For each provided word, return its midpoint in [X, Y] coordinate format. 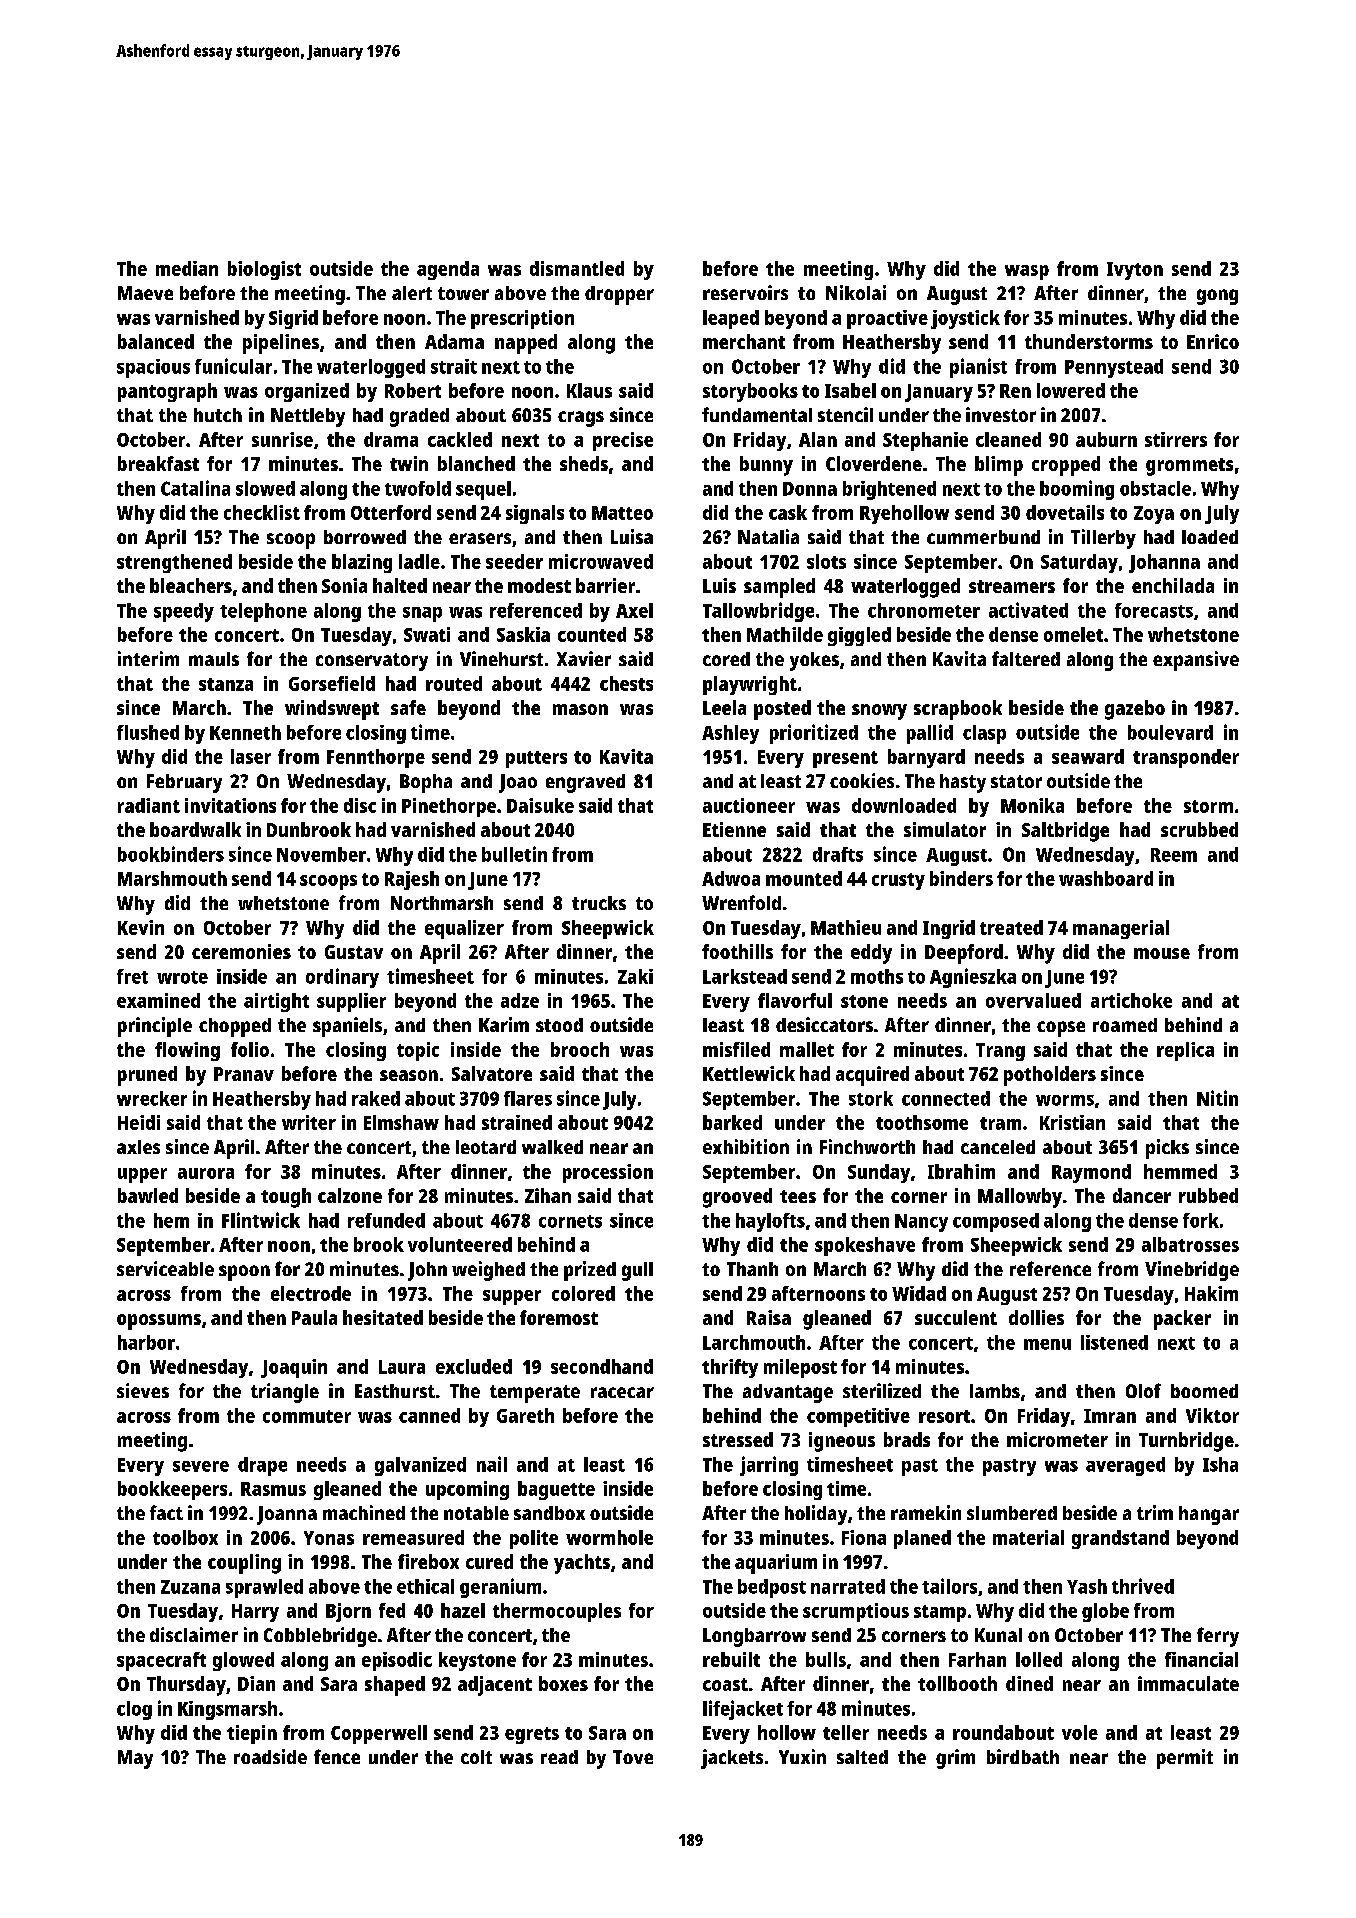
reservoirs [745, 292]
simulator [945, 829]
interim [148, 658]
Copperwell [379, 1734]
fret [132, 976]
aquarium [776, 1564]
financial [1201, 1659]
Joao [518, 783]
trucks [599, 903]
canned [429, 1415]
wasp [1027, 272]
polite [534, 1539]
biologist [264, 270]
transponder [1186, 758]
